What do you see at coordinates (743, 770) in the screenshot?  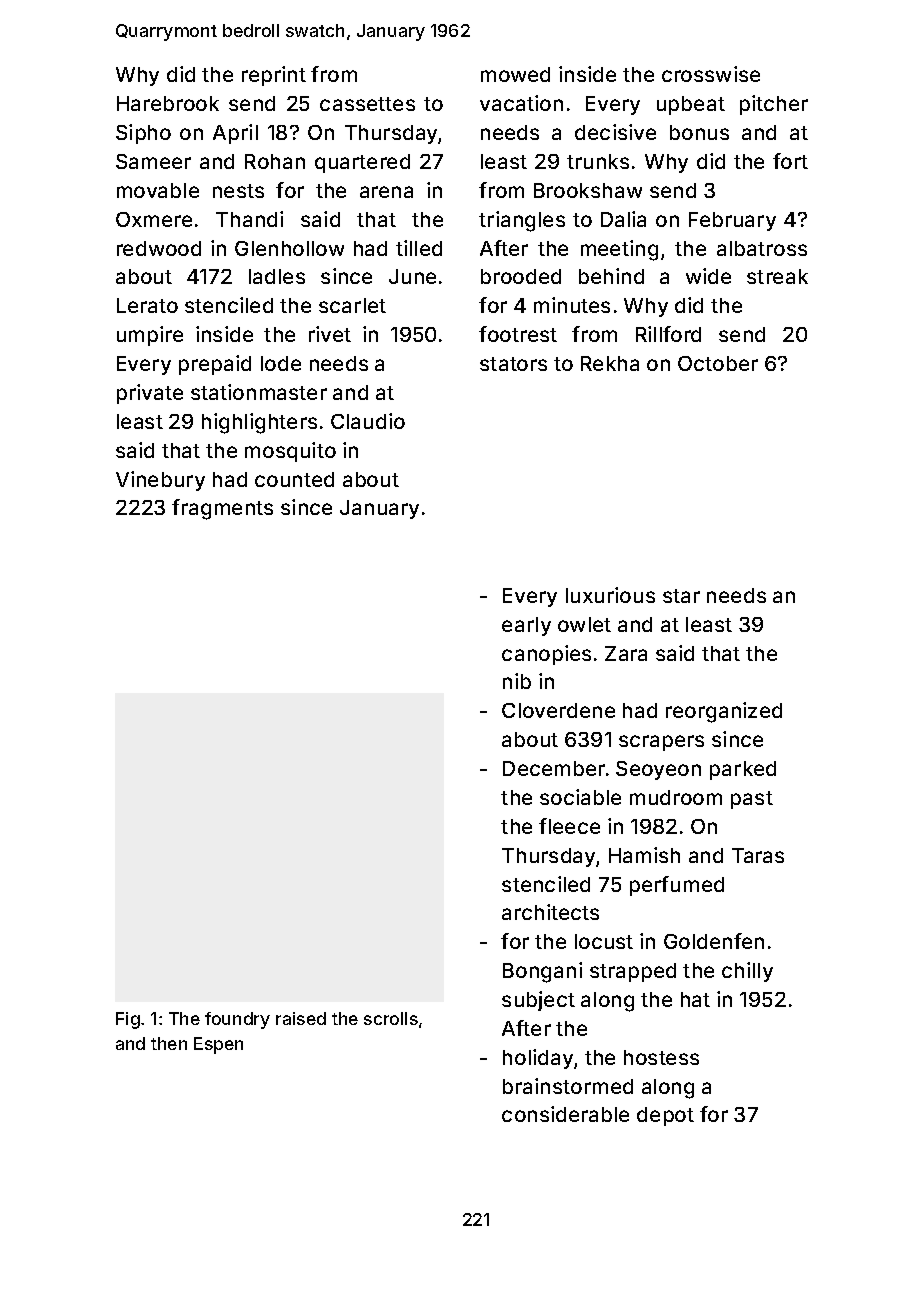 I see `parked` at bounding box center [743, 770].
